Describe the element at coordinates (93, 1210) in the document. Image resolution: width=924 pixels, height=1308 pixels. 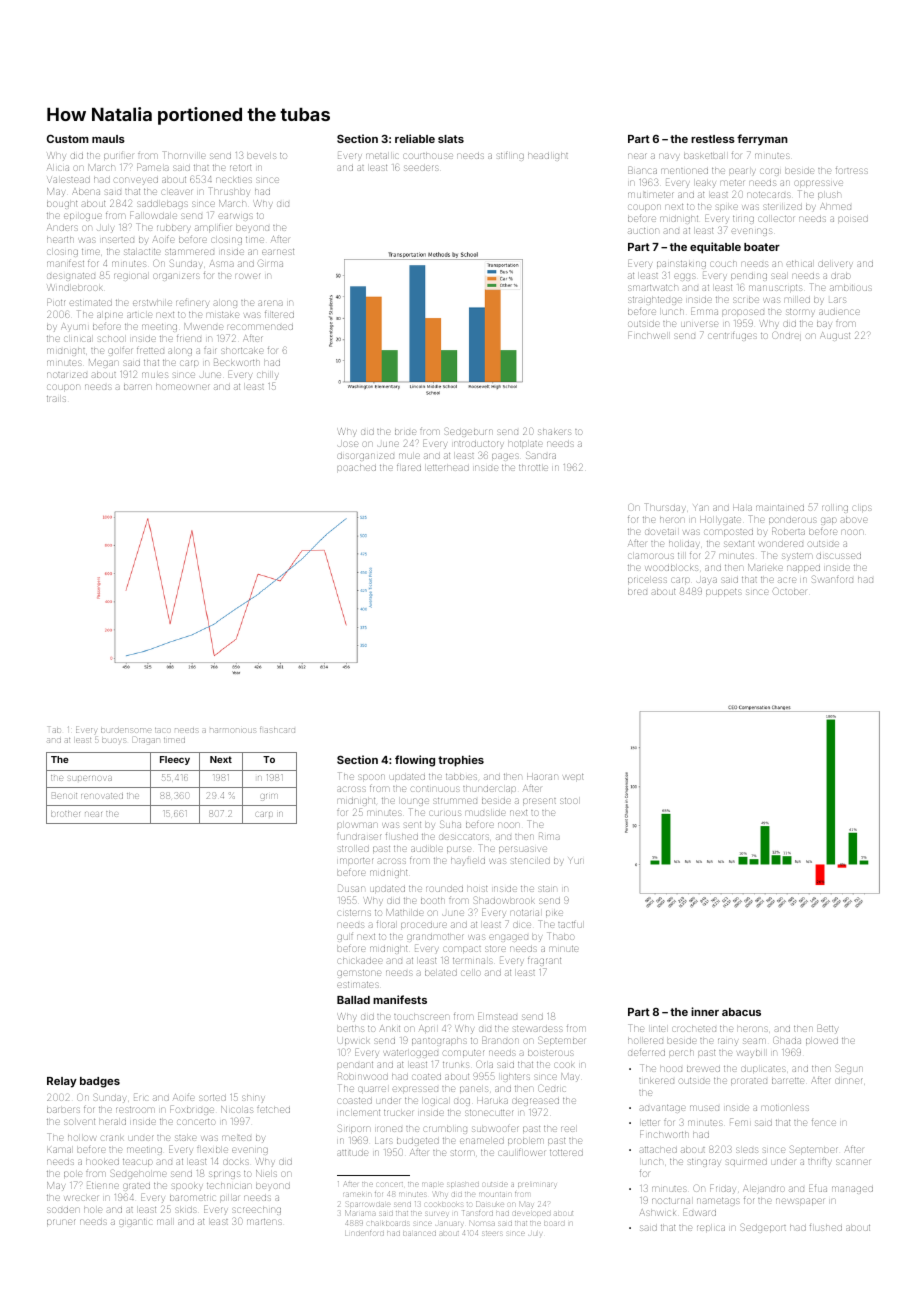
I see `hole` at that location.
